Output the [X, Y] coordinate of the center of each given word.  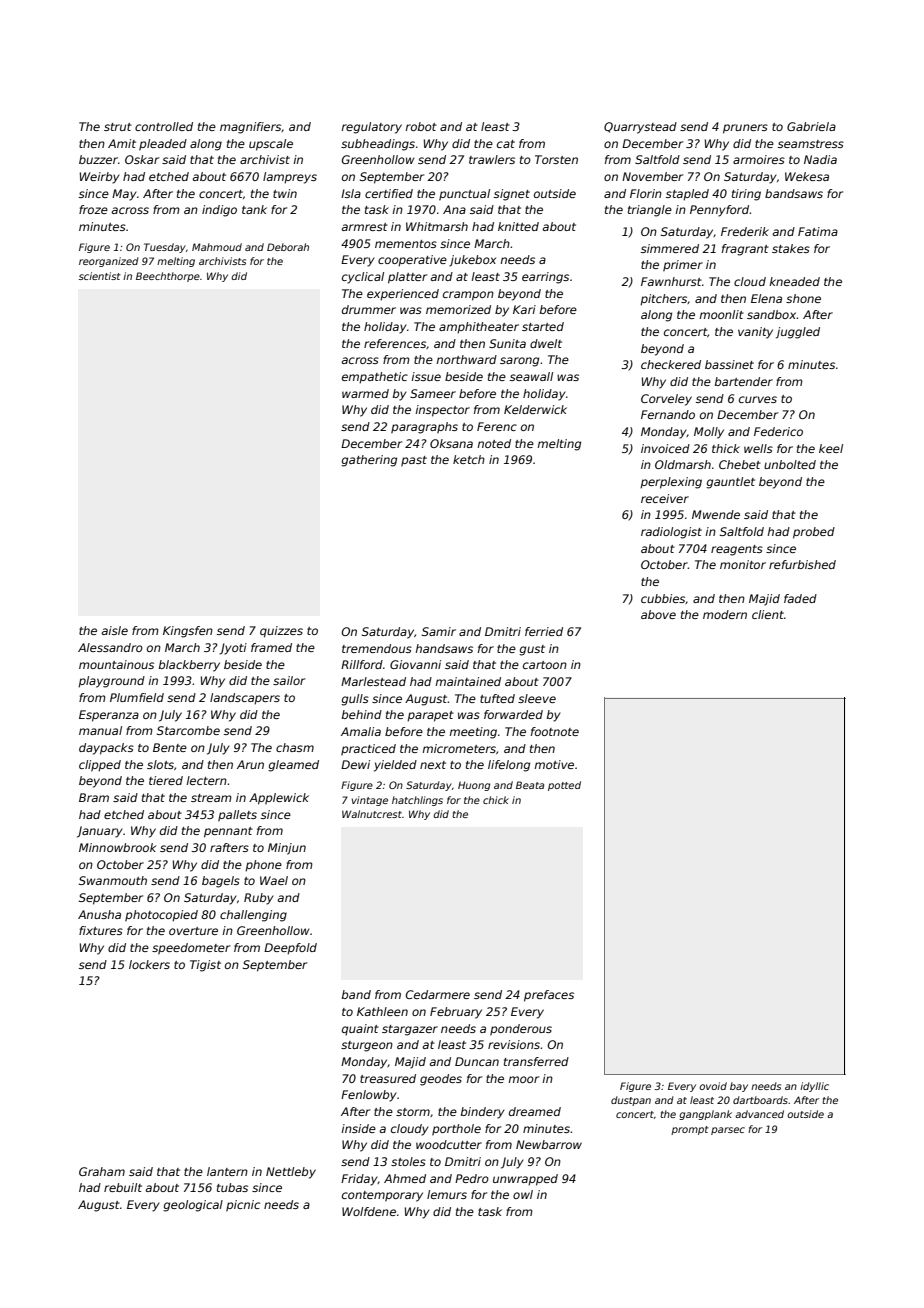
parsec [728, 1131]
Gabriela [811, 126]
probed [814, 533]
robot [421, 126]
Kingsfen [188, 632]
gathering [369, 461]
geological [193, 1206]
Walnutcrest [372, 814]
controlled [164, 126]
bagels [221, 882]
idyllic [814, 1087]
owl [523, 1194]
